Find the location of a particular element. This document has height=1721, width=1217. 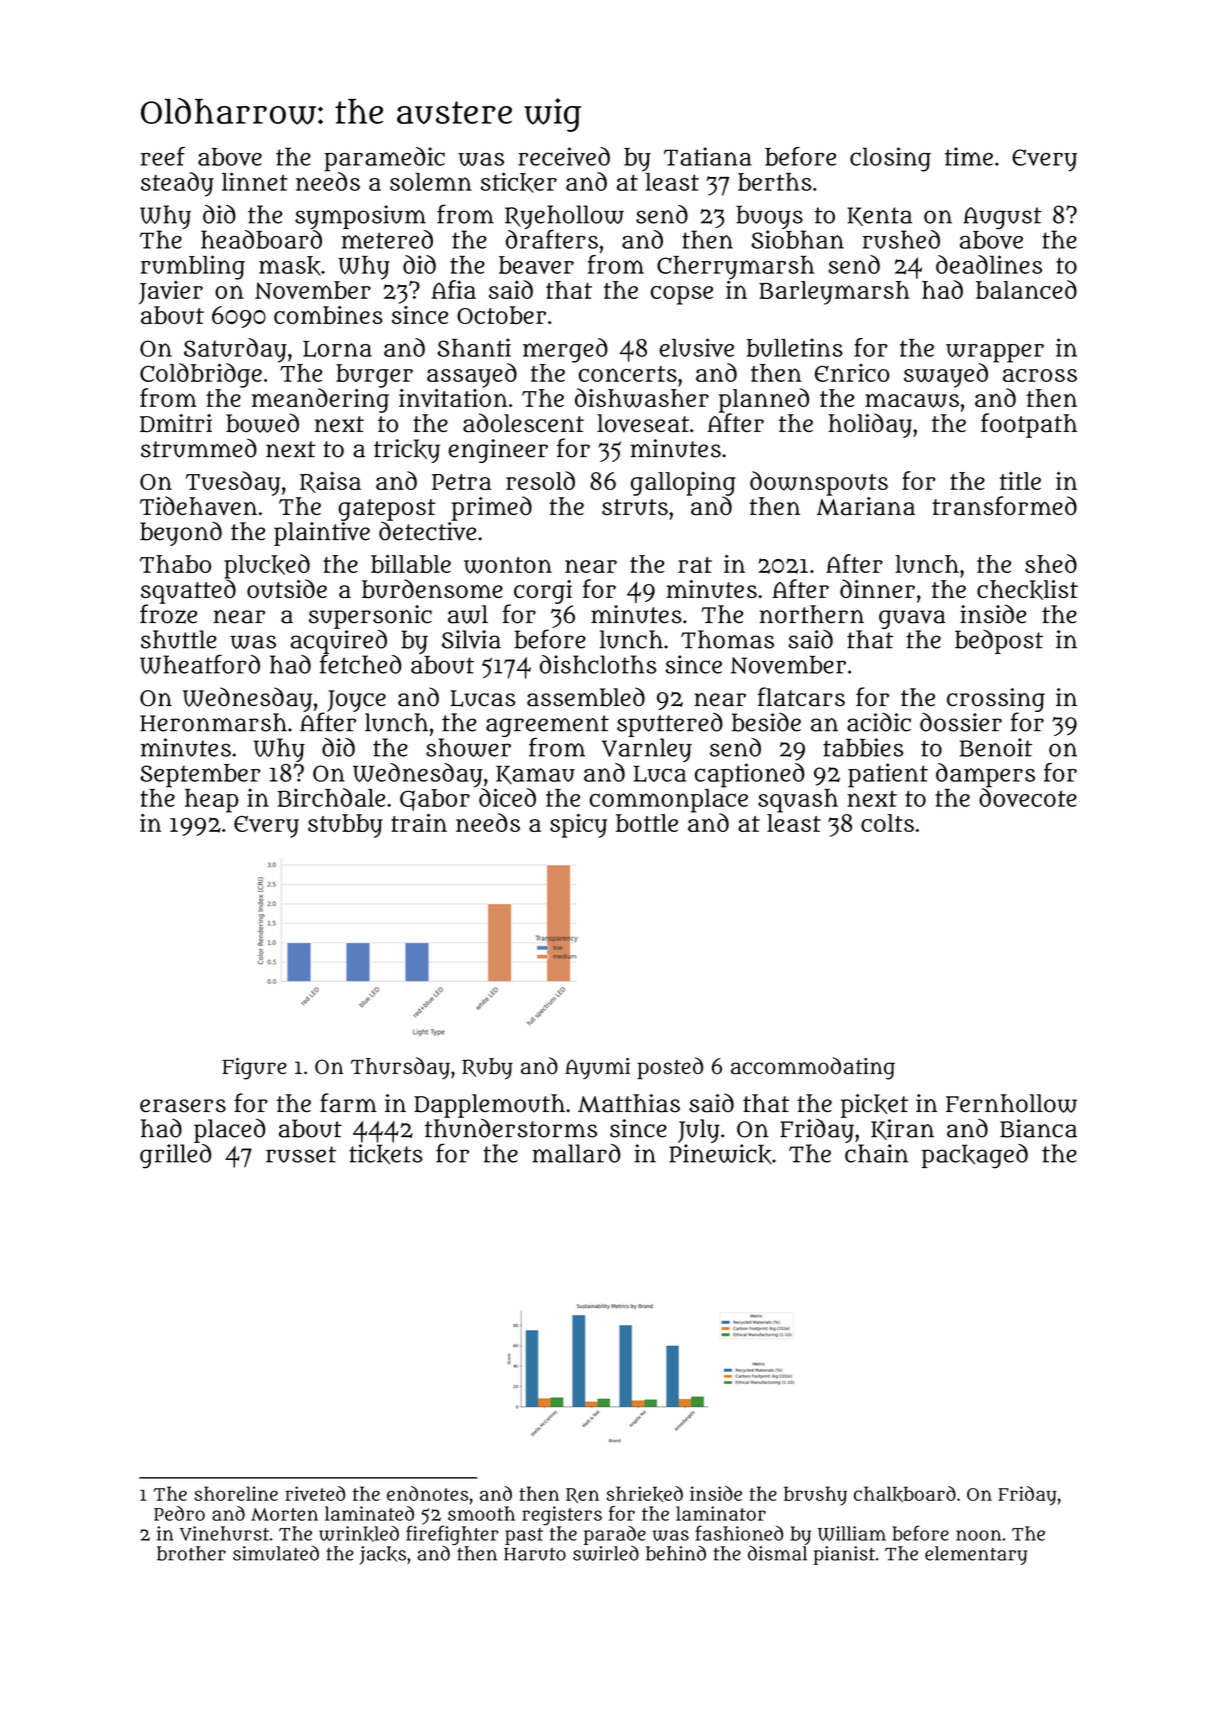

chalkboard is located at coordinates (905, 1494).
